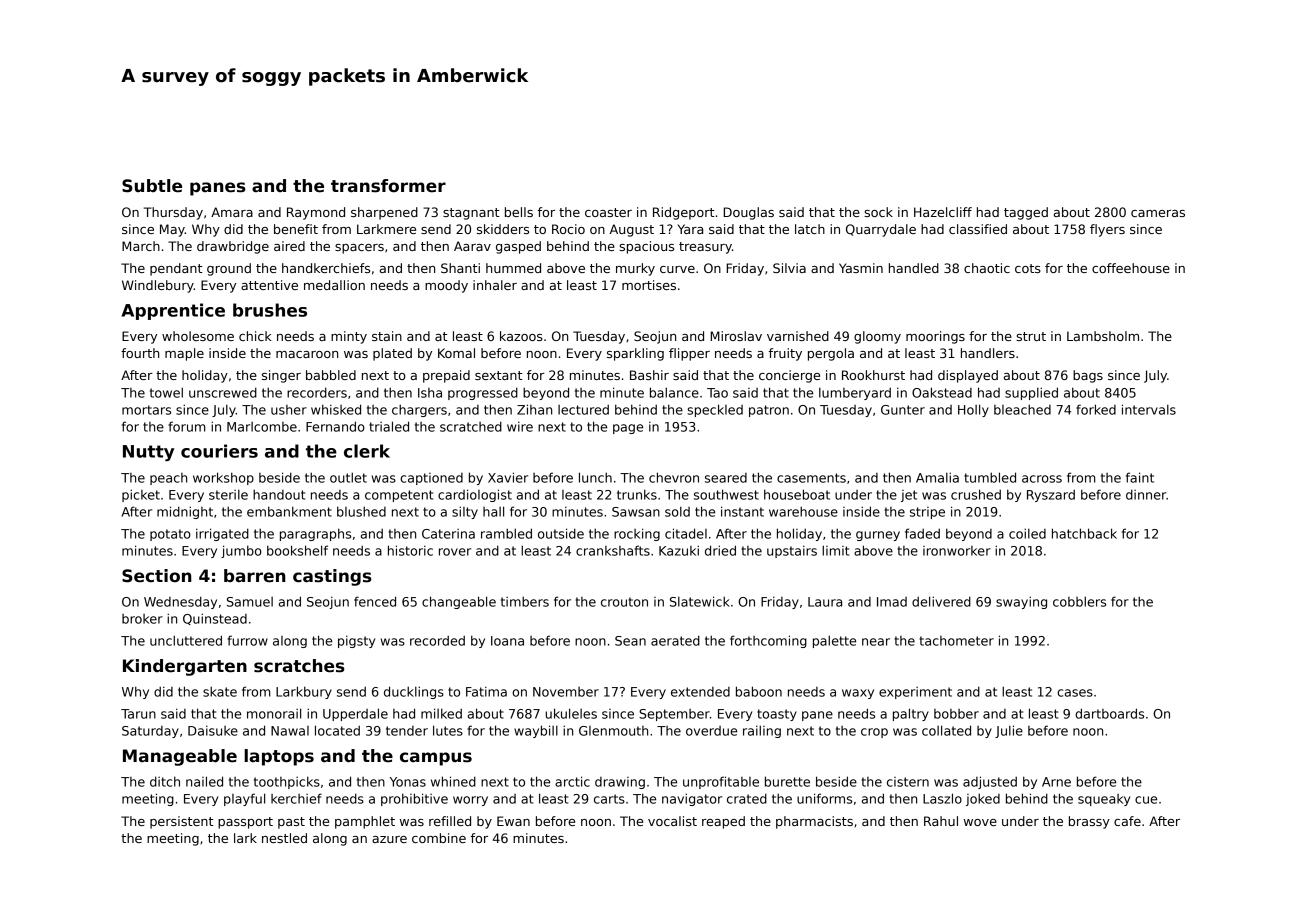 This image has height=924, width=1308. I want to click on Ridgeport, so click(683, 213).
